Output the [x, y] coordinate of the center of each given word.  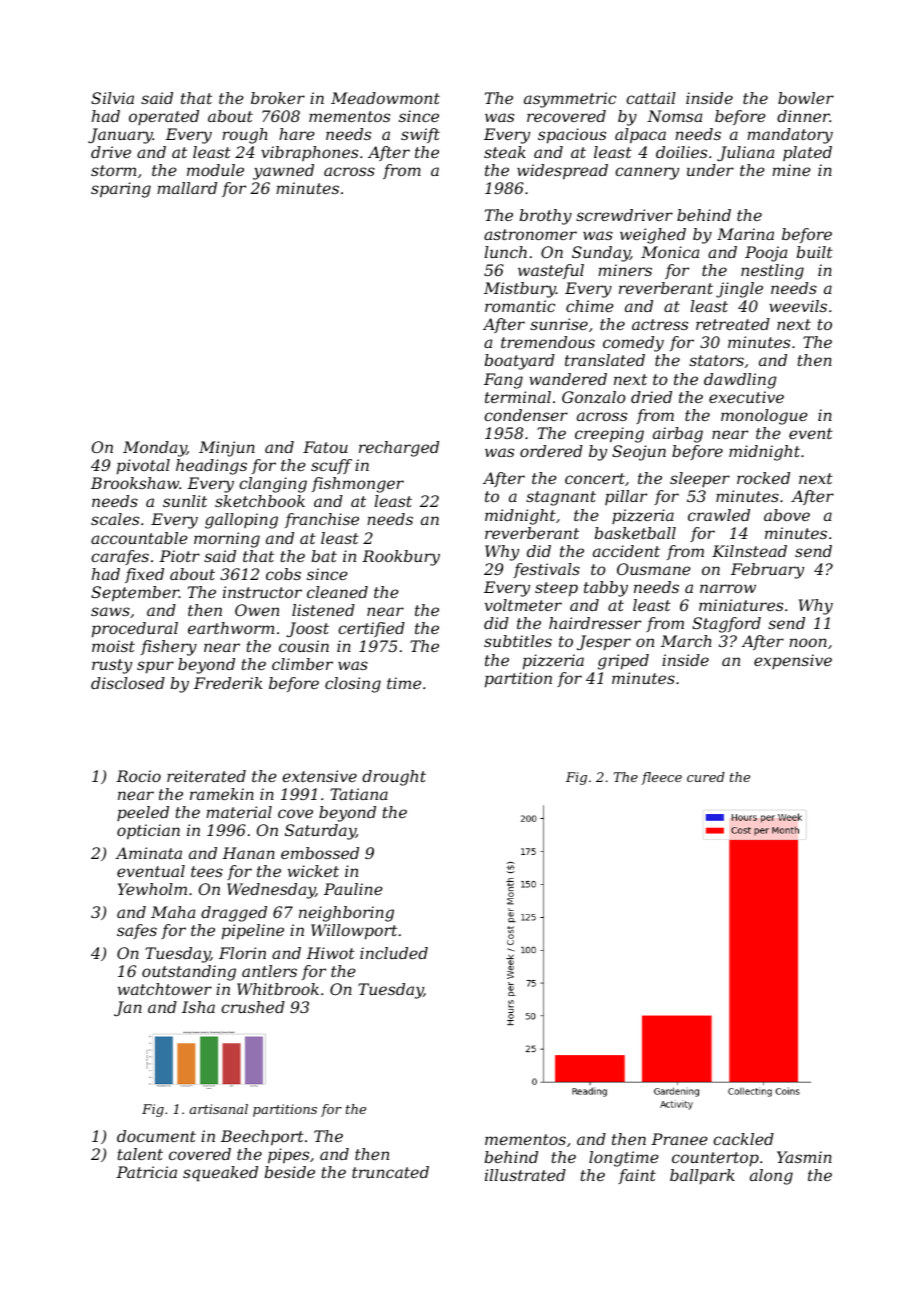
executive [746, 397]
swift [420, 135]
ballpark [702, 1177]
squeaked [220, 1174]
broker [278, 98]
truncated [390, 1172]
